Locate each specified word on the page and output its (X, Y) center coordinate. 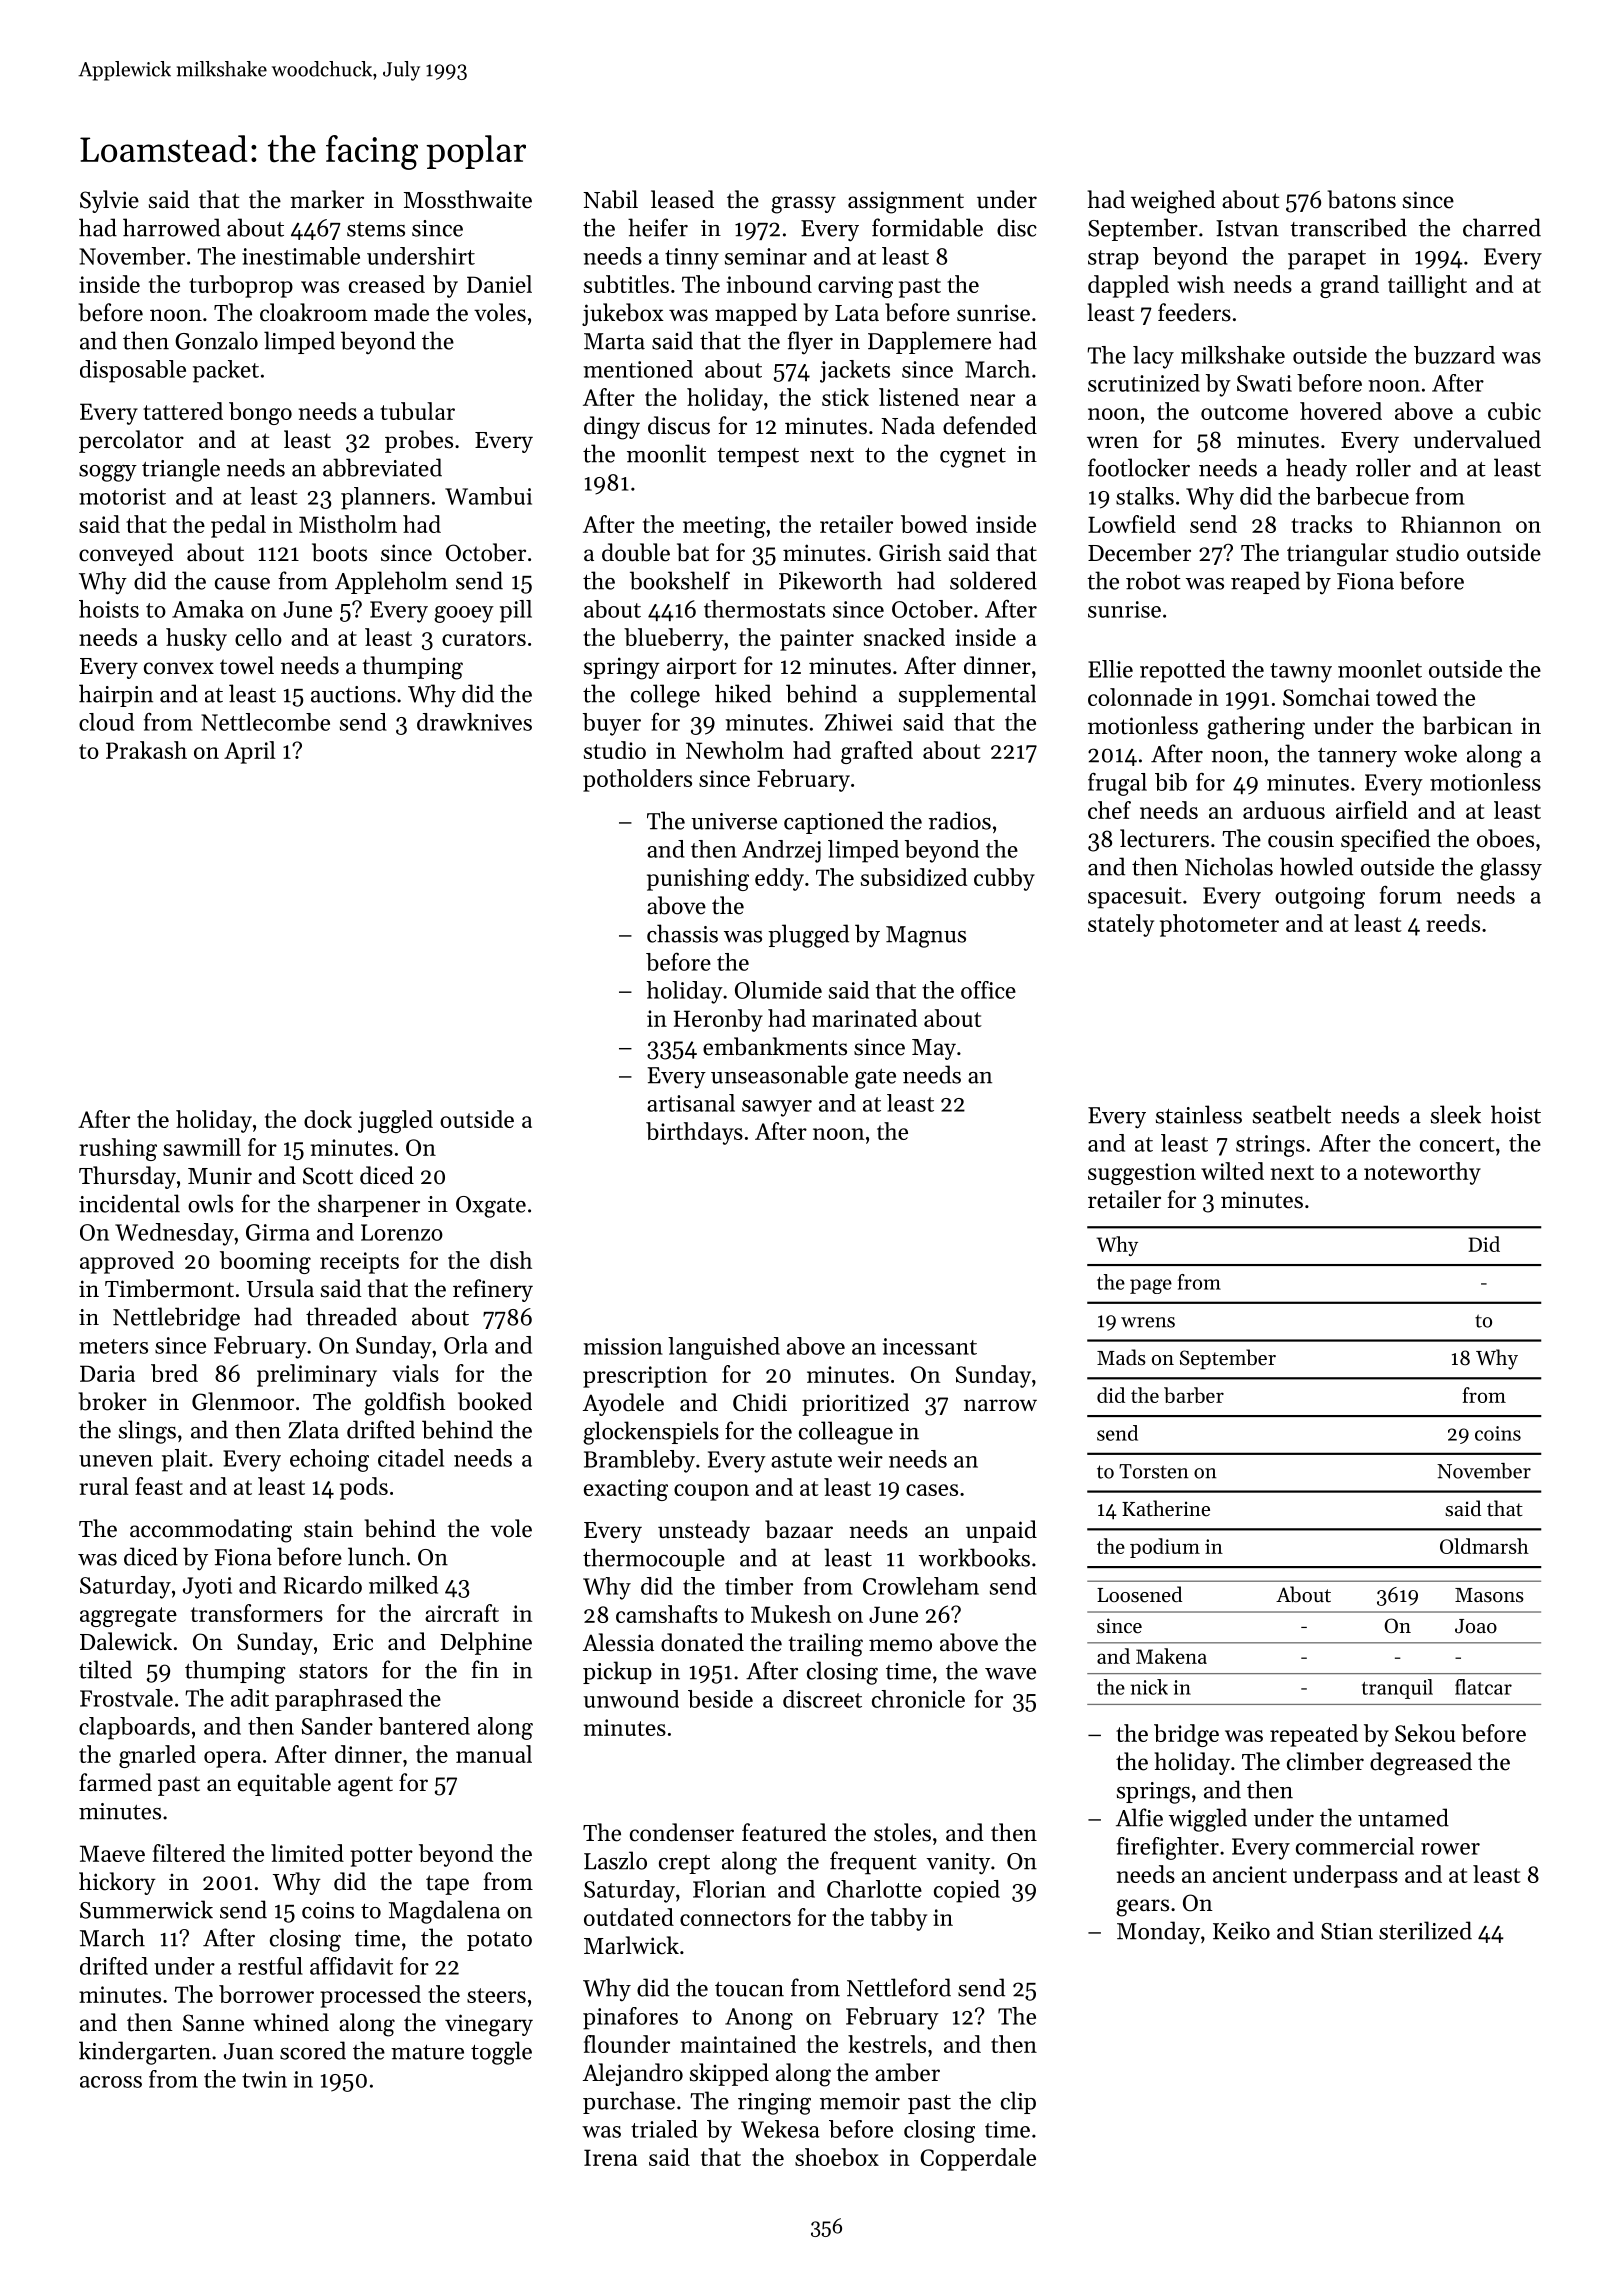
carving (855, 287)
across (111, 2082)
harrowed (171, 227)
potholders (637, 780)
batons (1362, 199)
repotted (1183, 671)
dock (328, 1119)
